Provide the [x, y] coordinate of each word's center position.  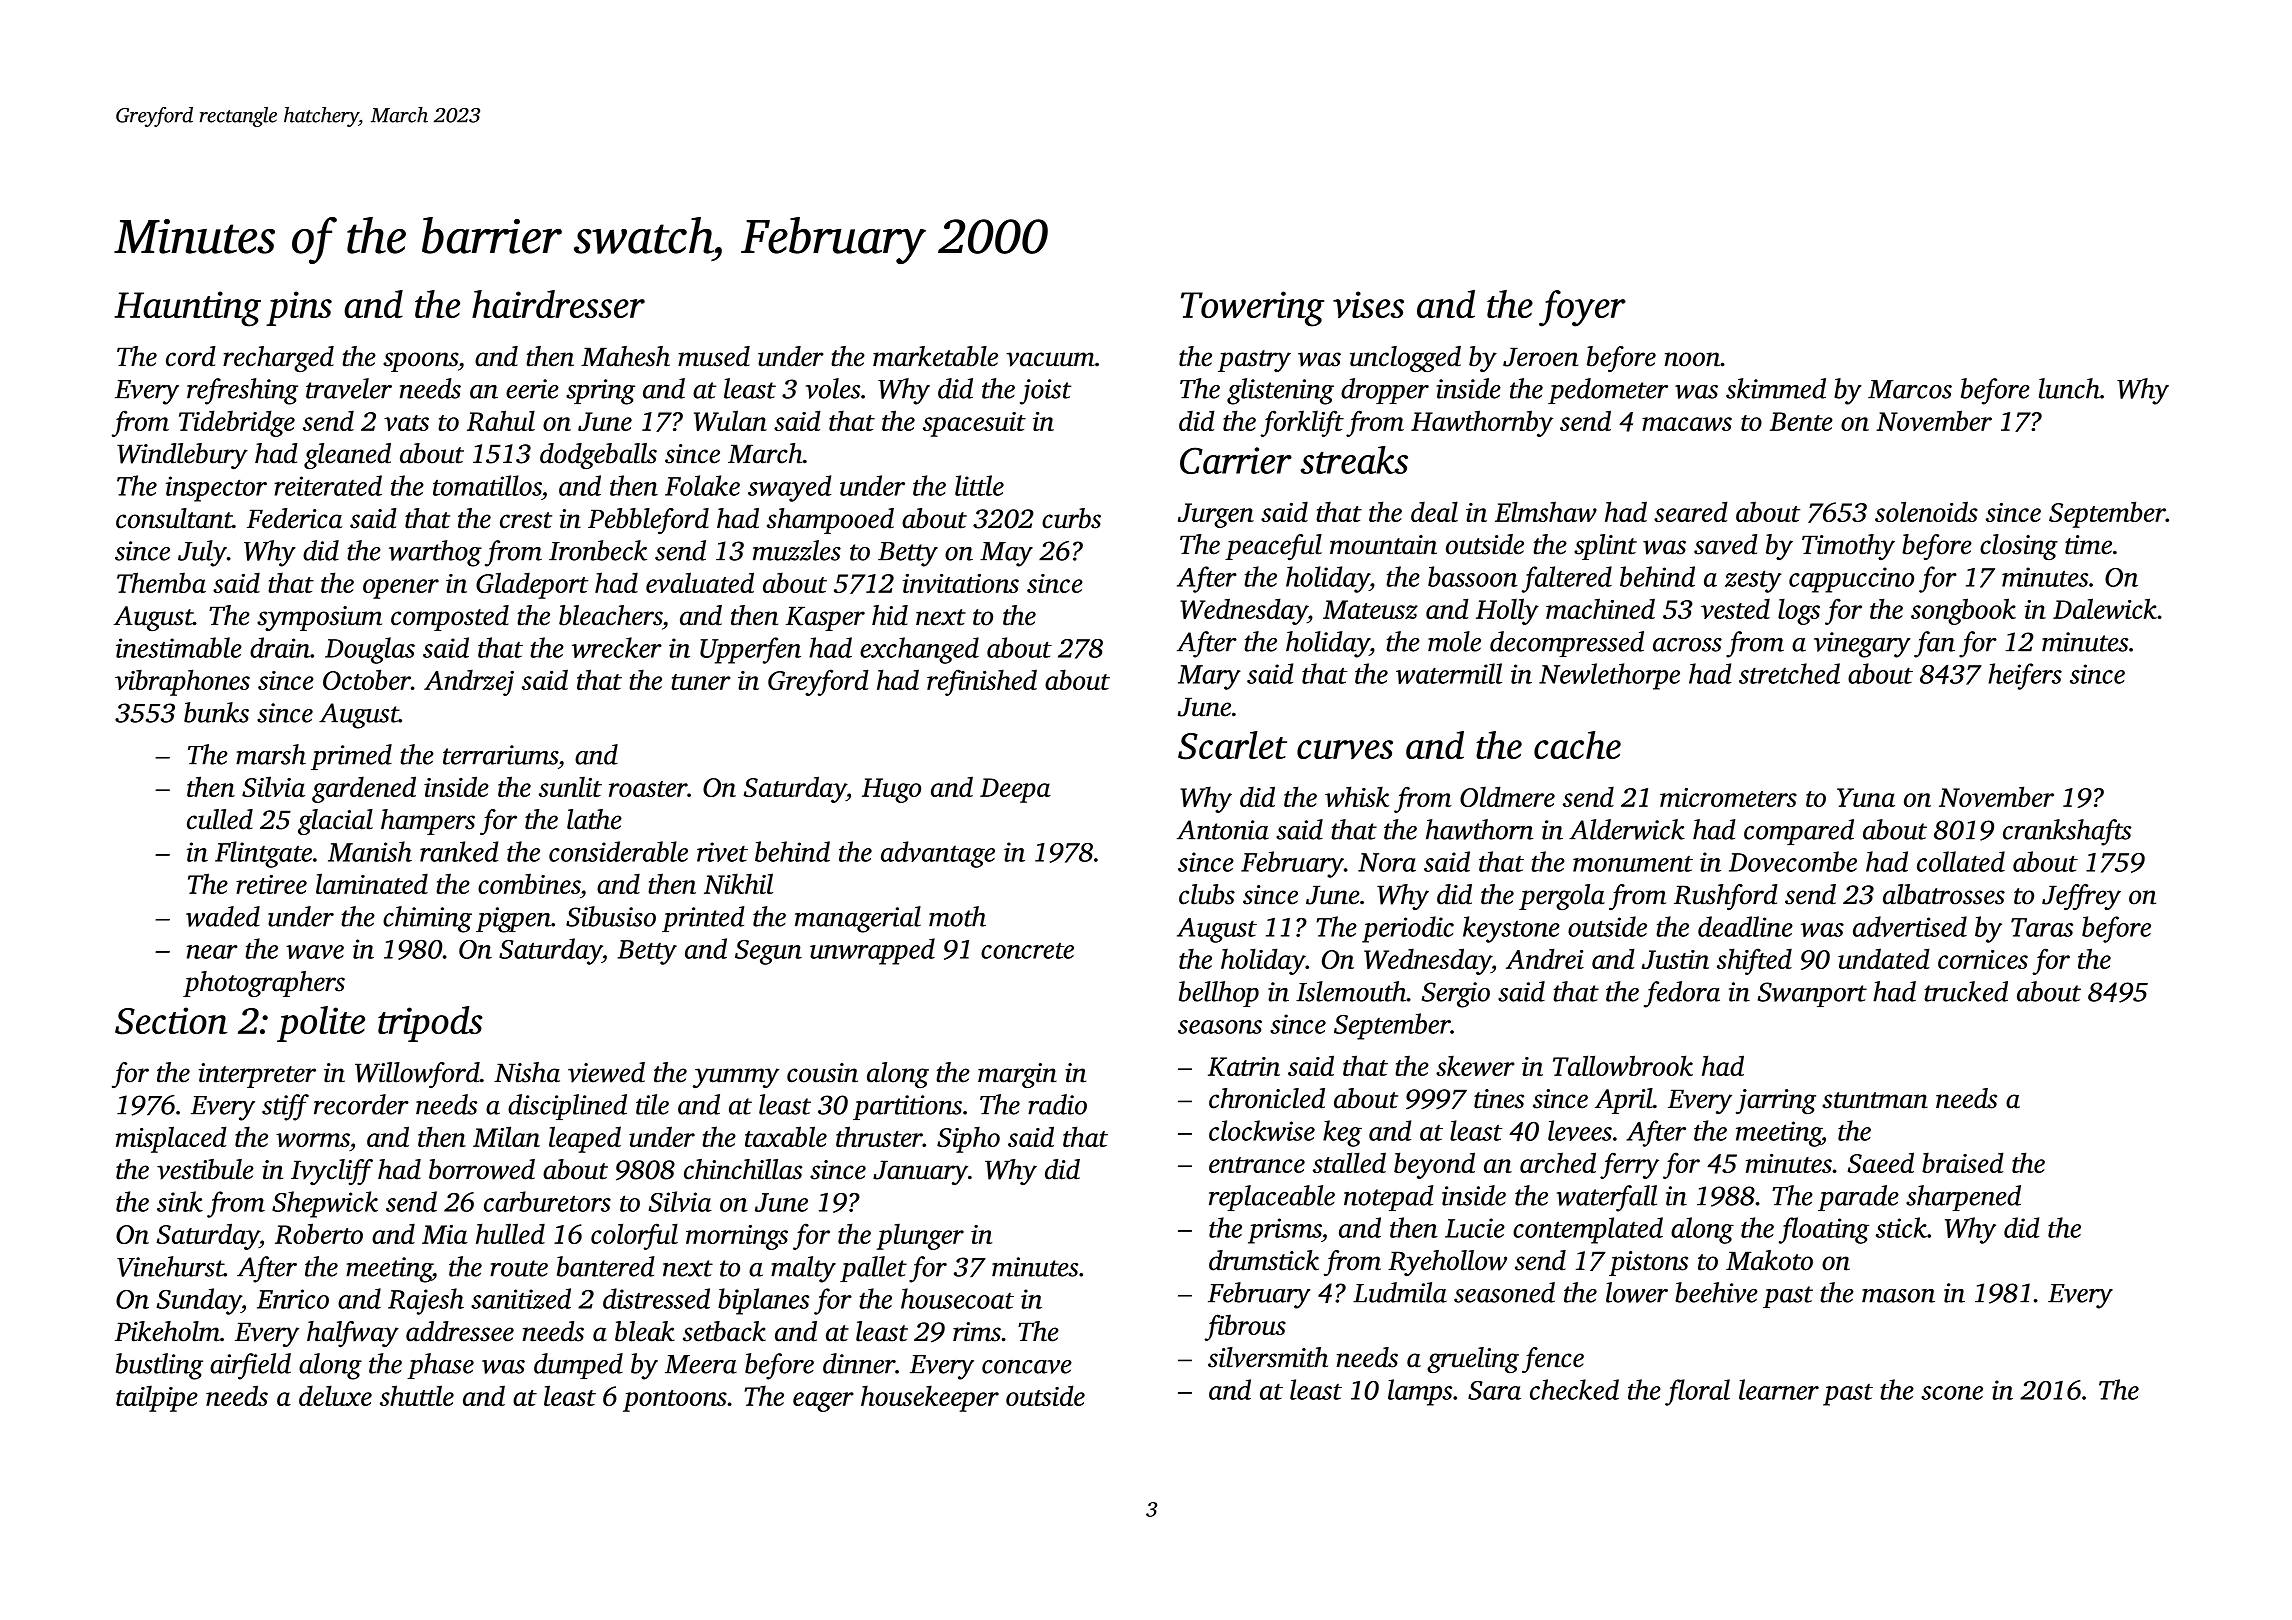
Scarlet [1232, 745]
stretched [1789, 673]
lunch [2069, 388]
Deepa [1015, 790]
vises [1368, 304]
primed [351, 757]
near [212, 952]
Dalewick [2105, 608]
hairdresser [558, 304]
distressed [656, 1298]
